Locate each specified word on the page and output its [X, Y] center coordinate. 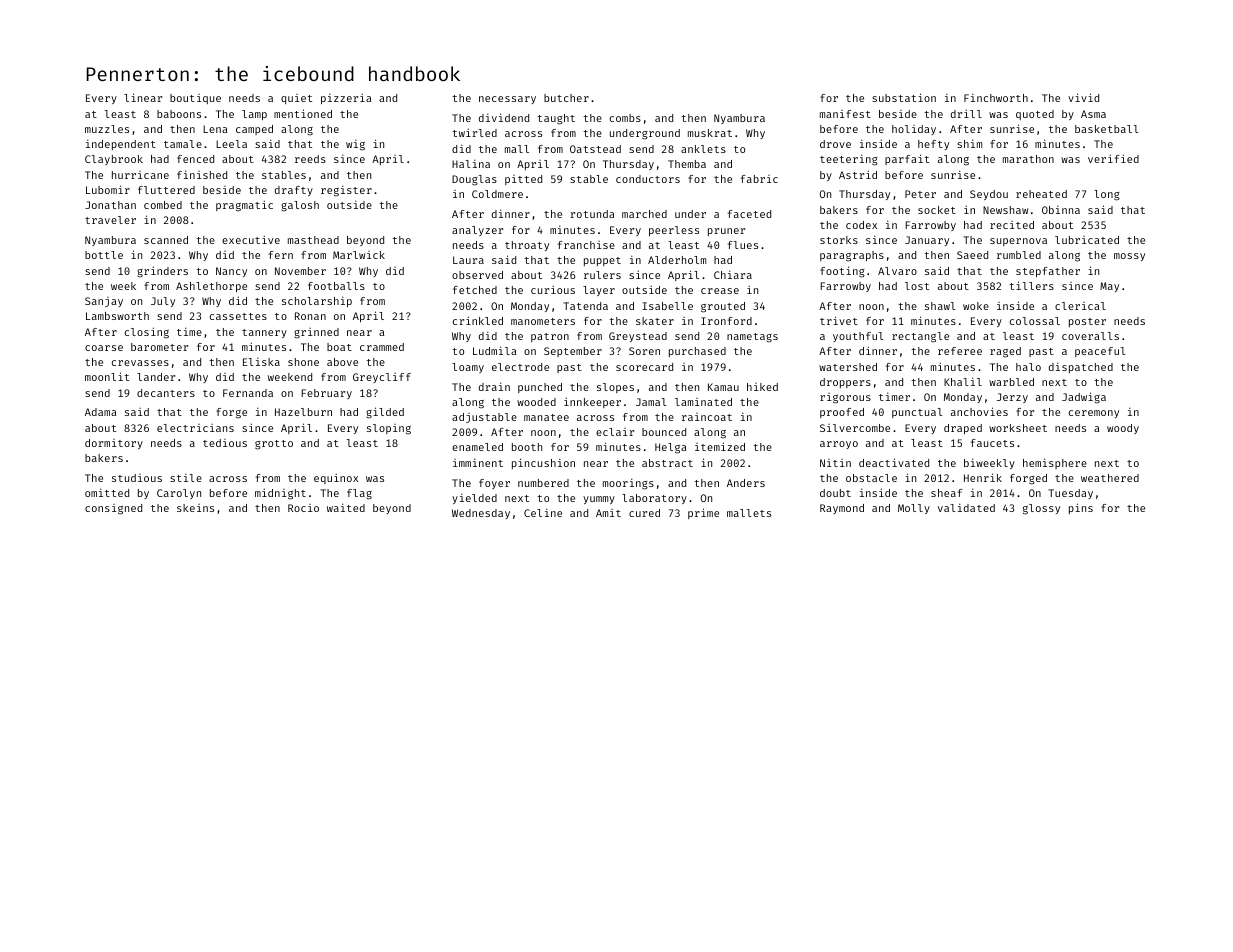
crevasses [140, 363]
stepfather [1048, 272]
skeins [195, 508]
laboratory [654, 499]
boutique [195, 99]
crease [720, 291]
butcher [566, 98]
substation [904, 97]
